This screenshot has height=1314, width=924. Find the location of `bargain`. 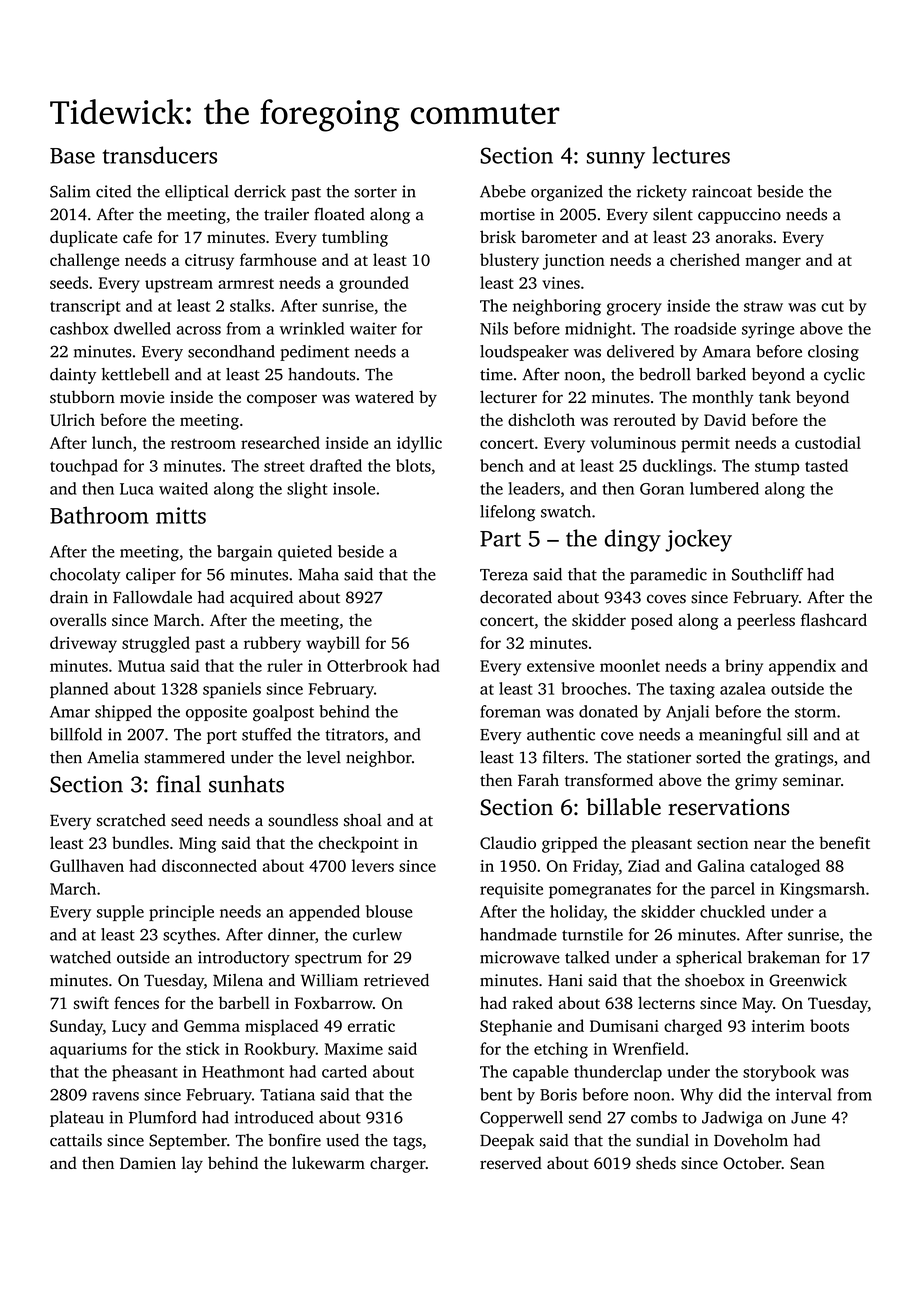

bargain is located at coordinates (244, 553).
